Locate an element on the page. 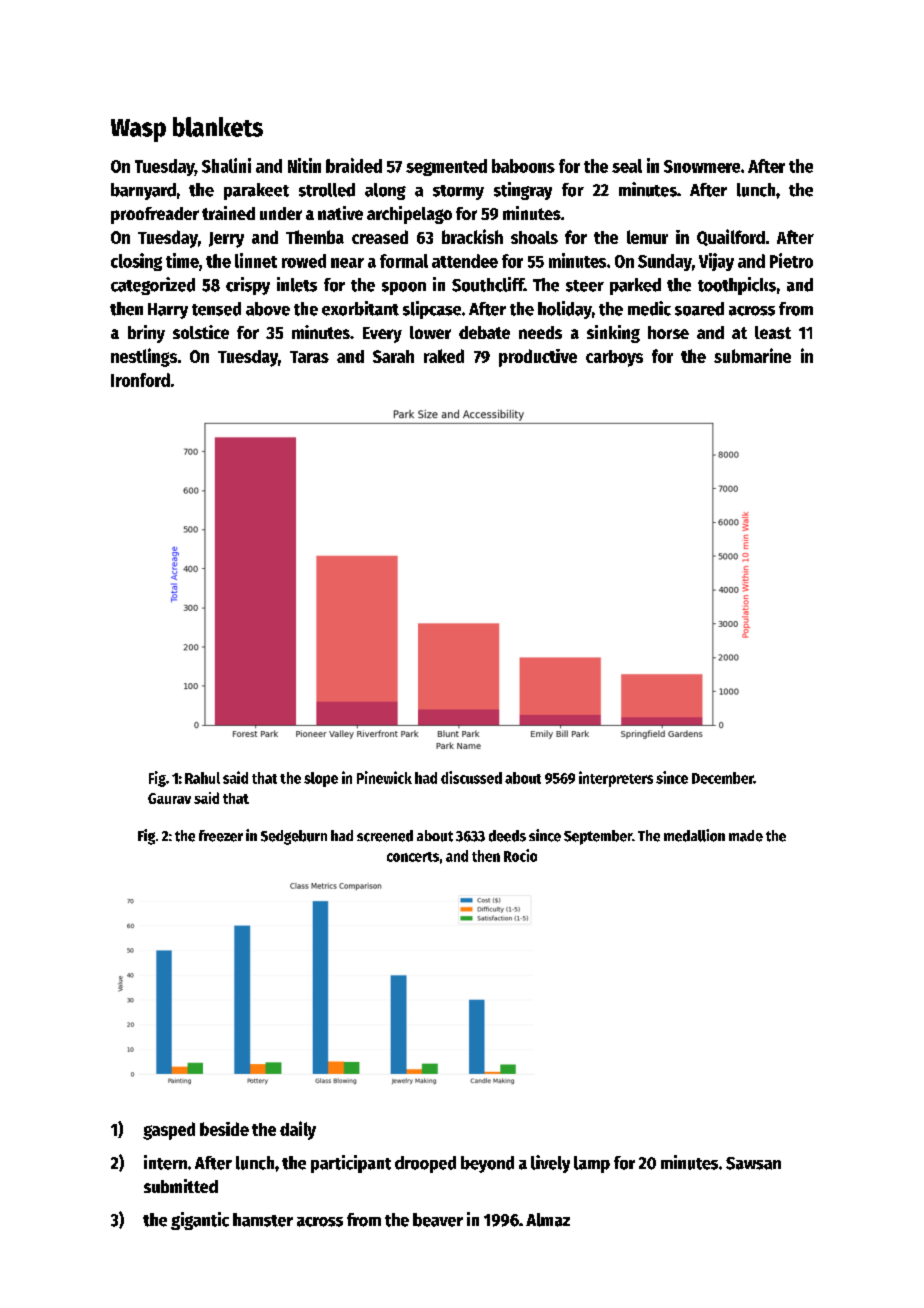 This page has width=924, height=1308. blankets is located at coordinates (218, 127).
